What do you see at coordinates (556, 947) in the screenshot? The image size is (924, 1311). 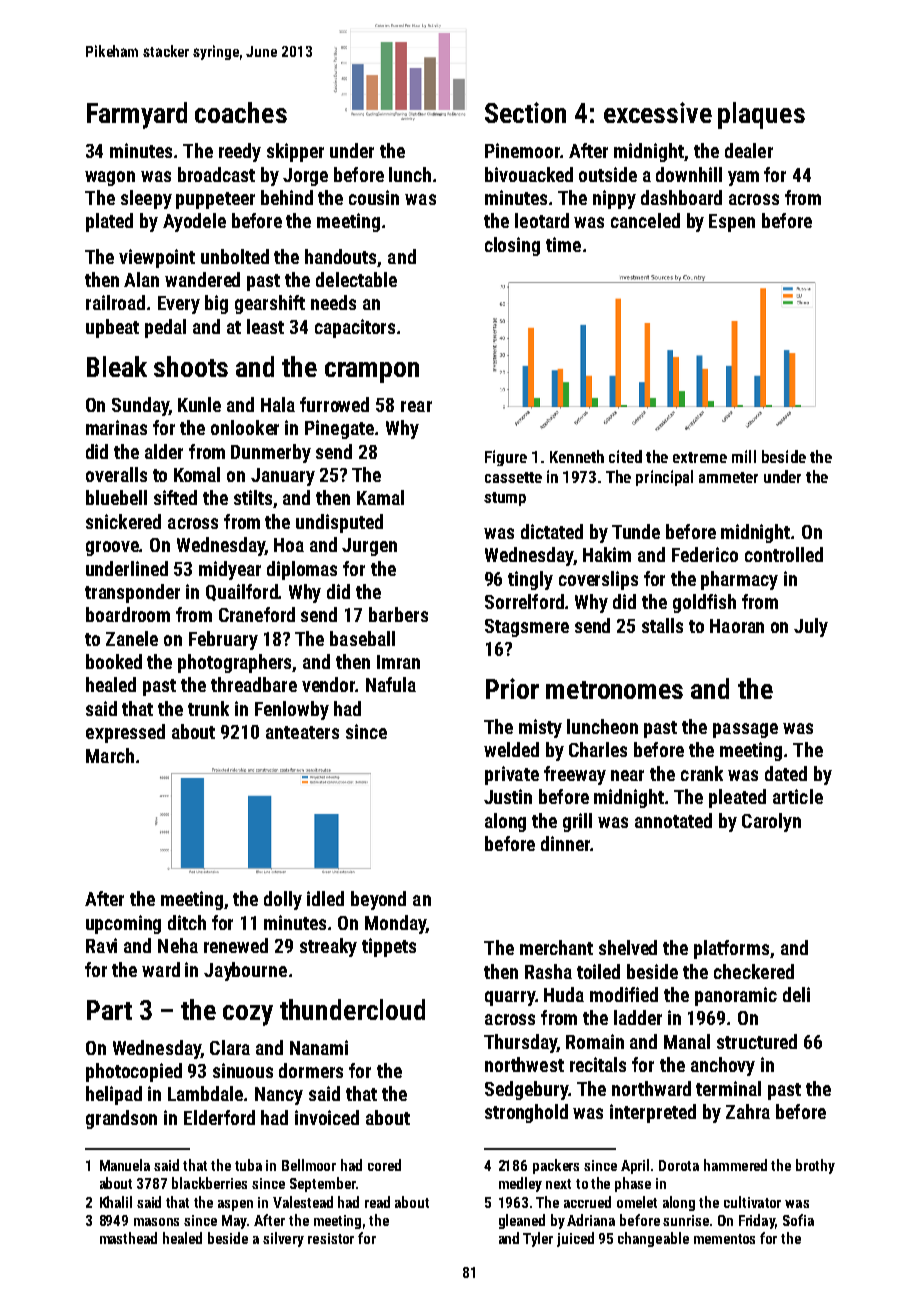 I see `merchant` at bounding box center [556, 947].
